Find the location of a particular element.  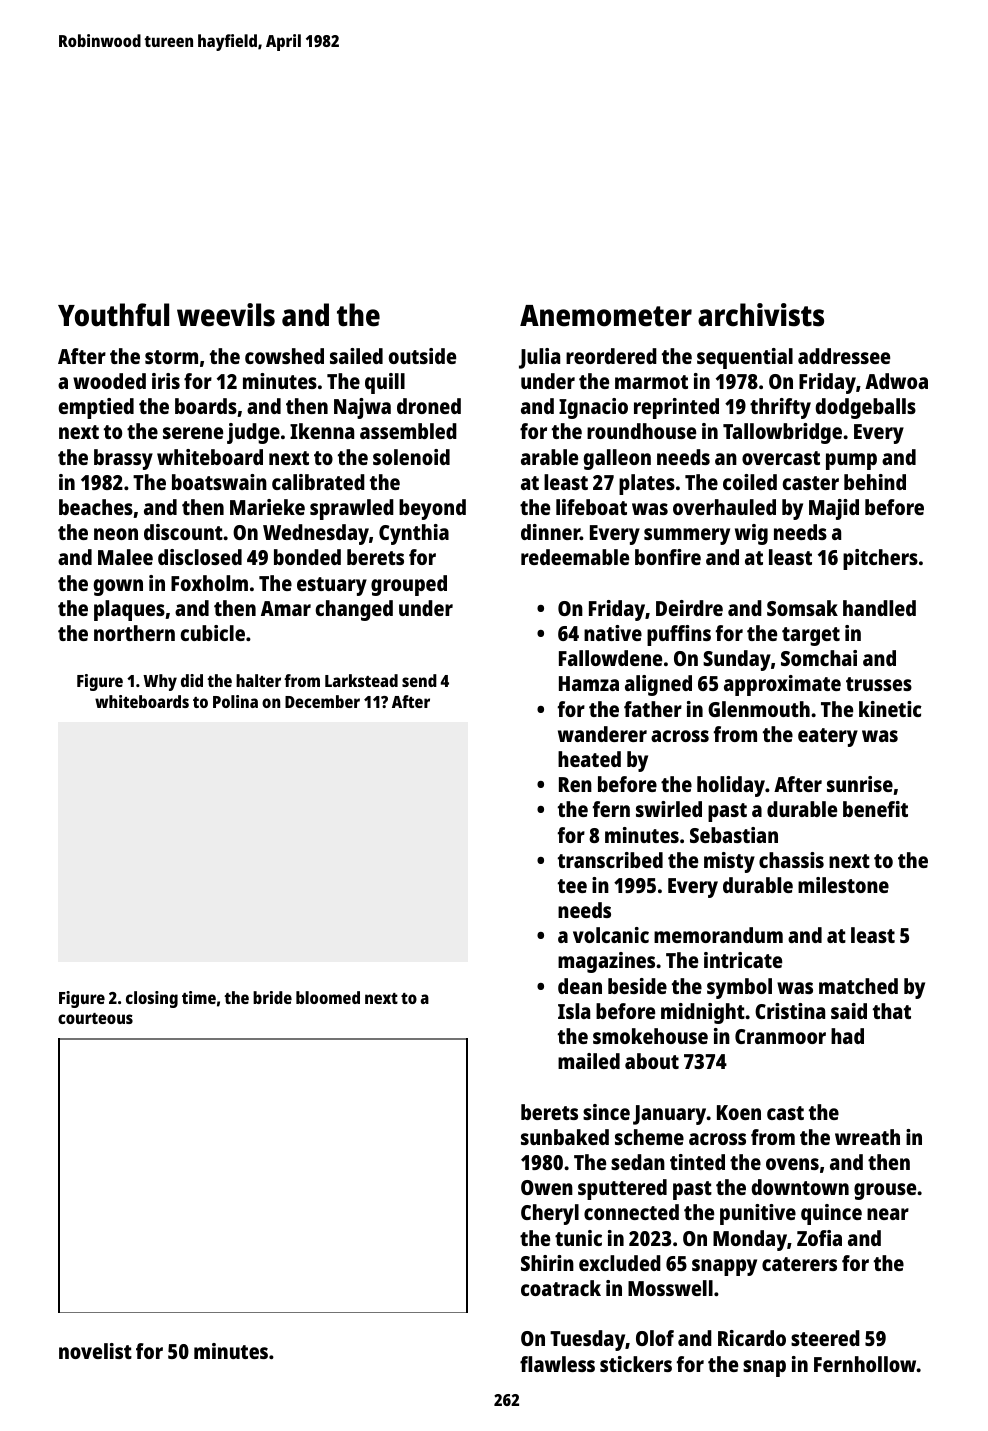

judge is located at coordinates (253, 433).
